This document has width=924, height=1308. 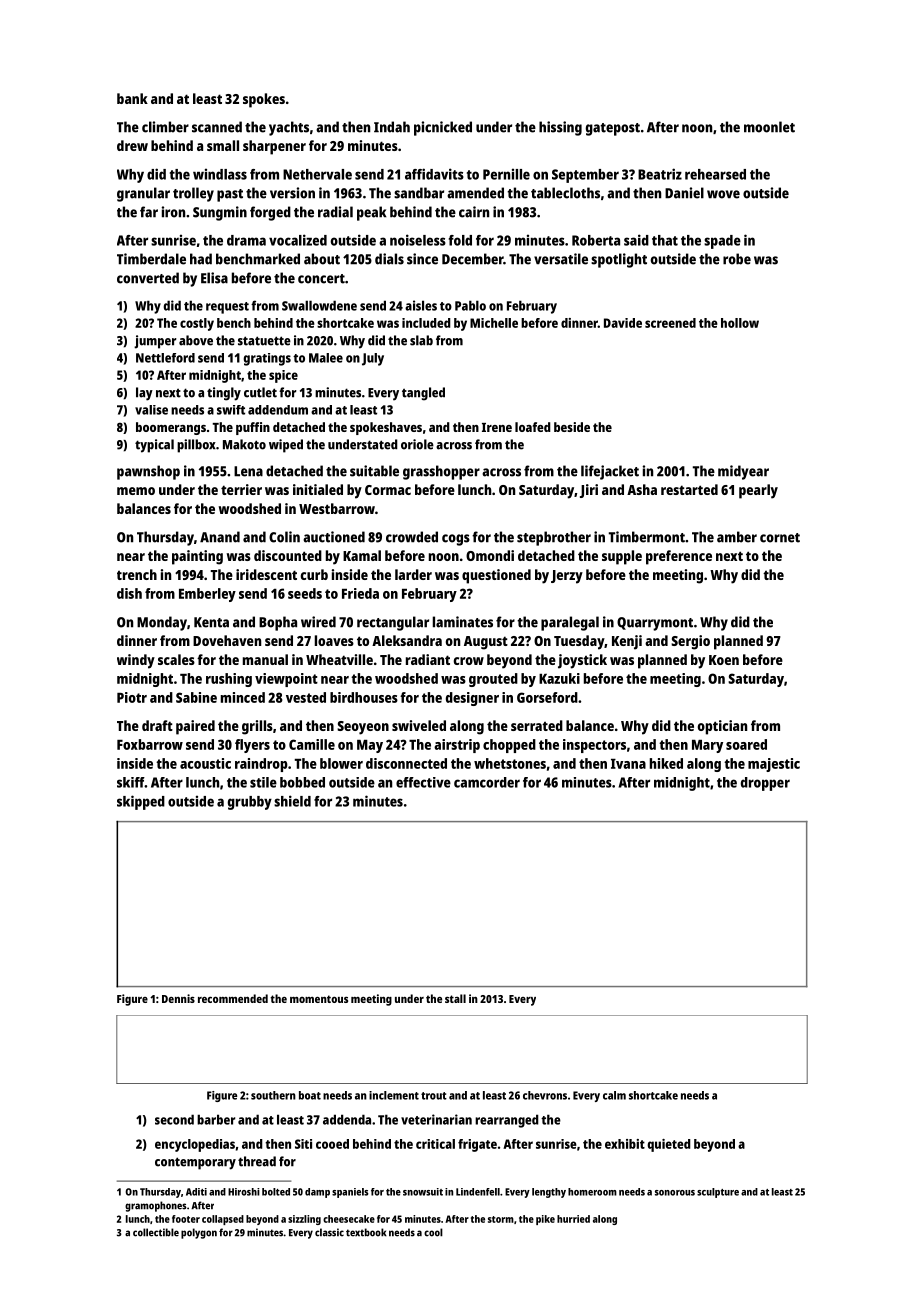 What do you see at coordinates (487, 782) in the document?
I see `camcorder` at bounding box center [487, 782].
